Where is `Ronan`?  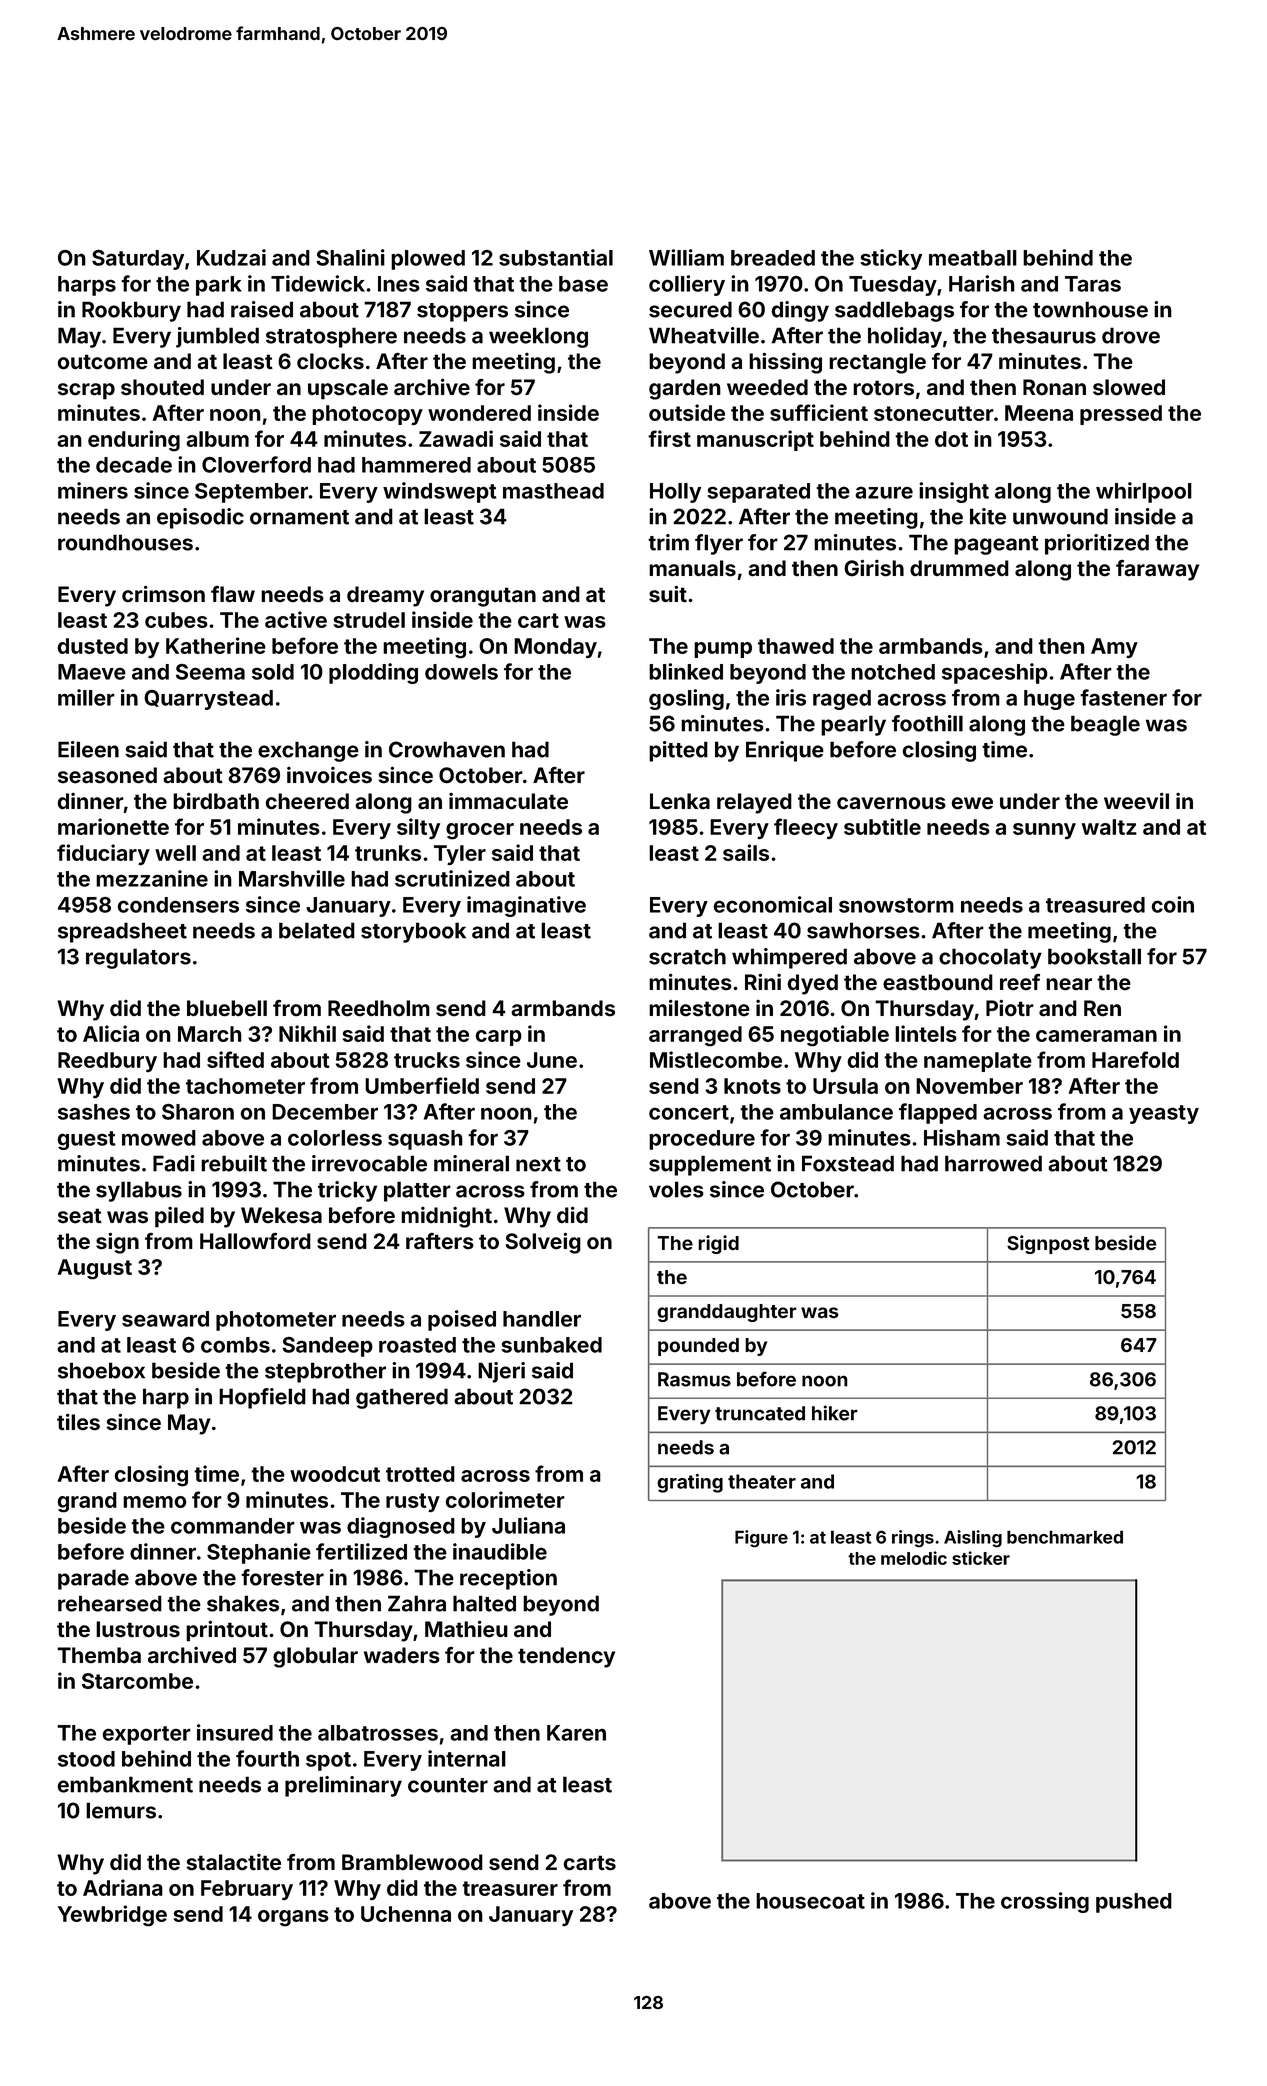
Ronan is located at coordinates (1054, 387).
